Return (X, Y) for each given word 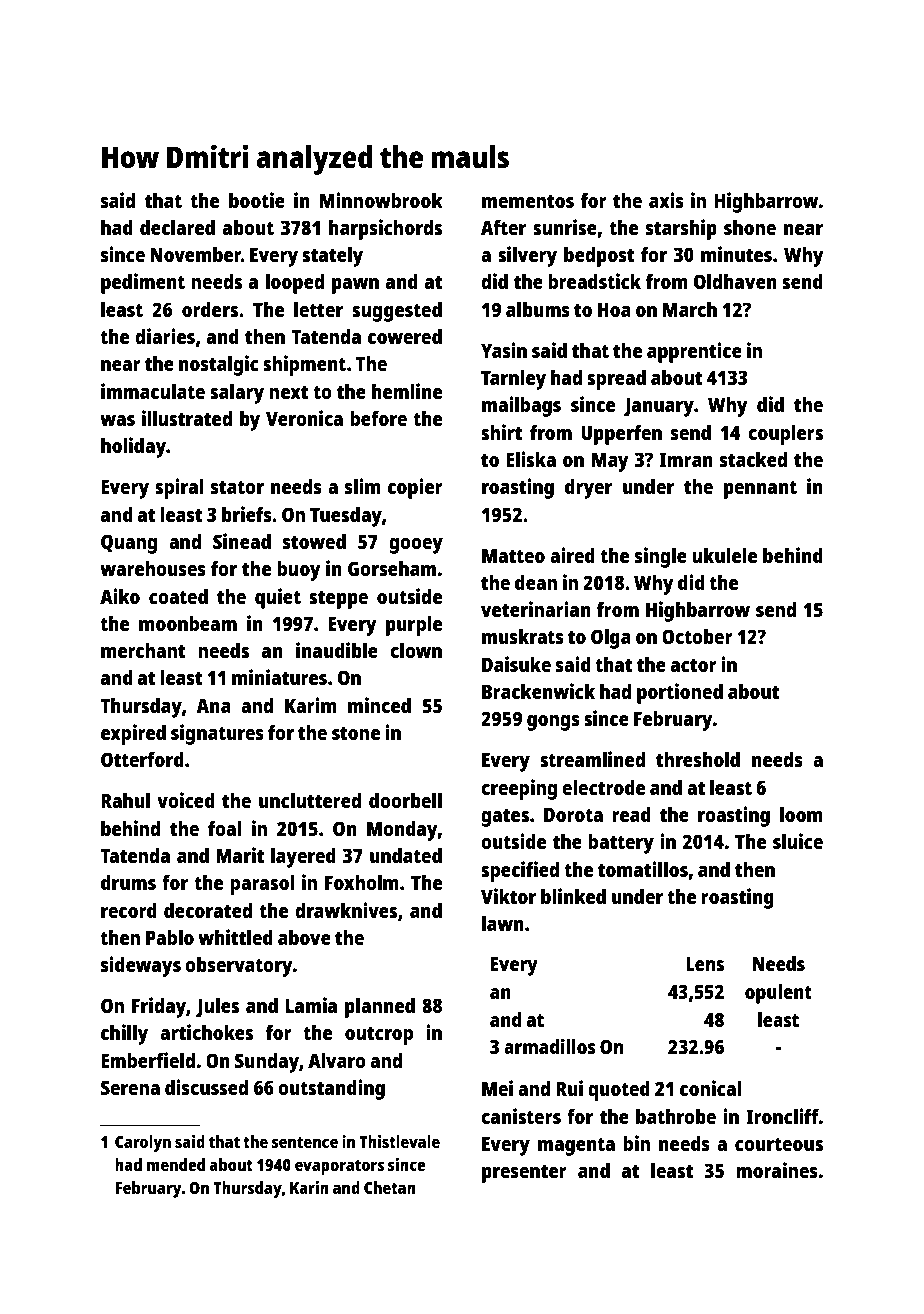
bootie (257, 200)
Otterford (142, 759)
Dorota (573, 814)
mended (176, 1164)
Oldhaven (735, 281)
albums (538, 309)
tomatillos (643, 869)
